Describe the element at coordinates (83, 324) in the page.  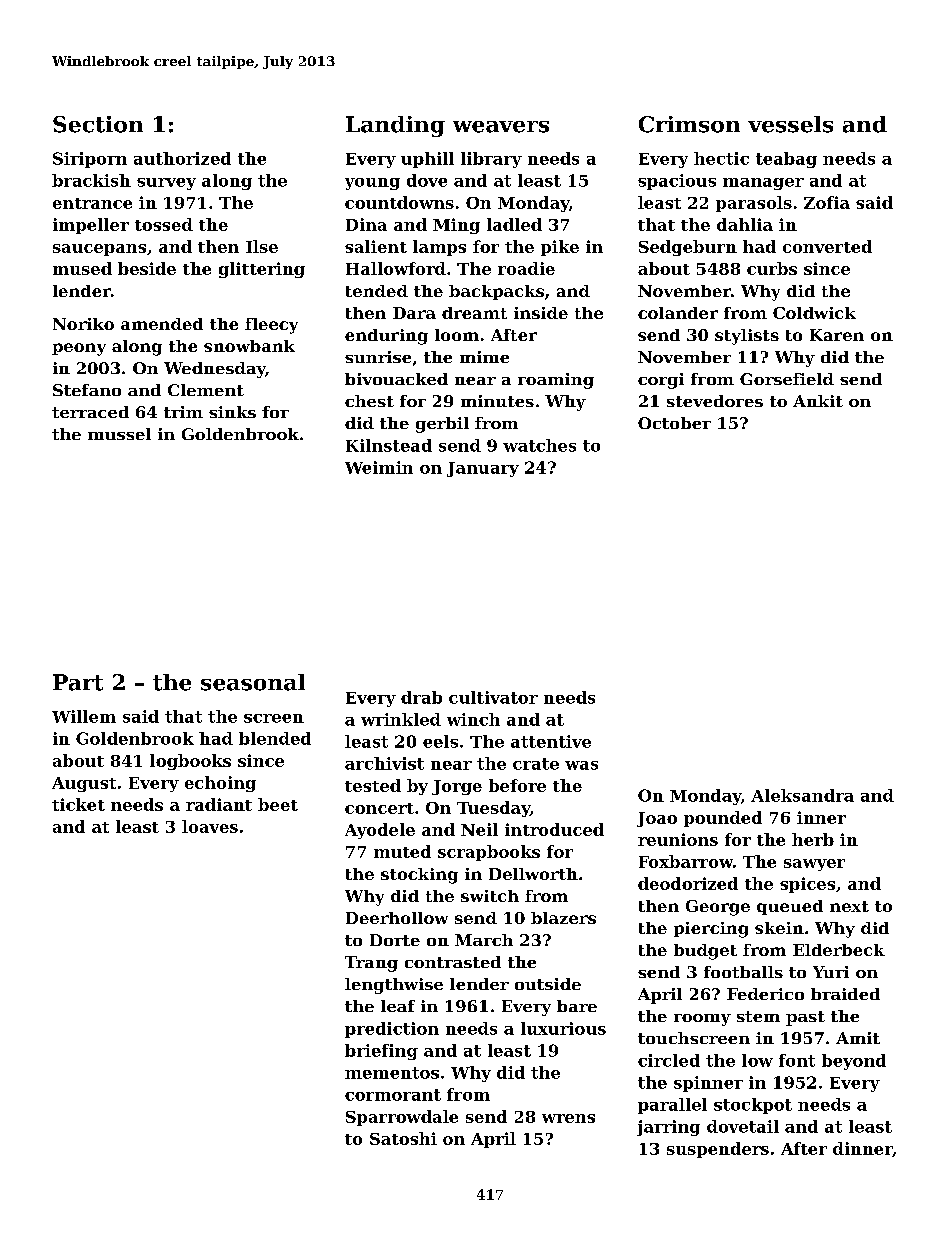
I see `Noriko` at that location.
